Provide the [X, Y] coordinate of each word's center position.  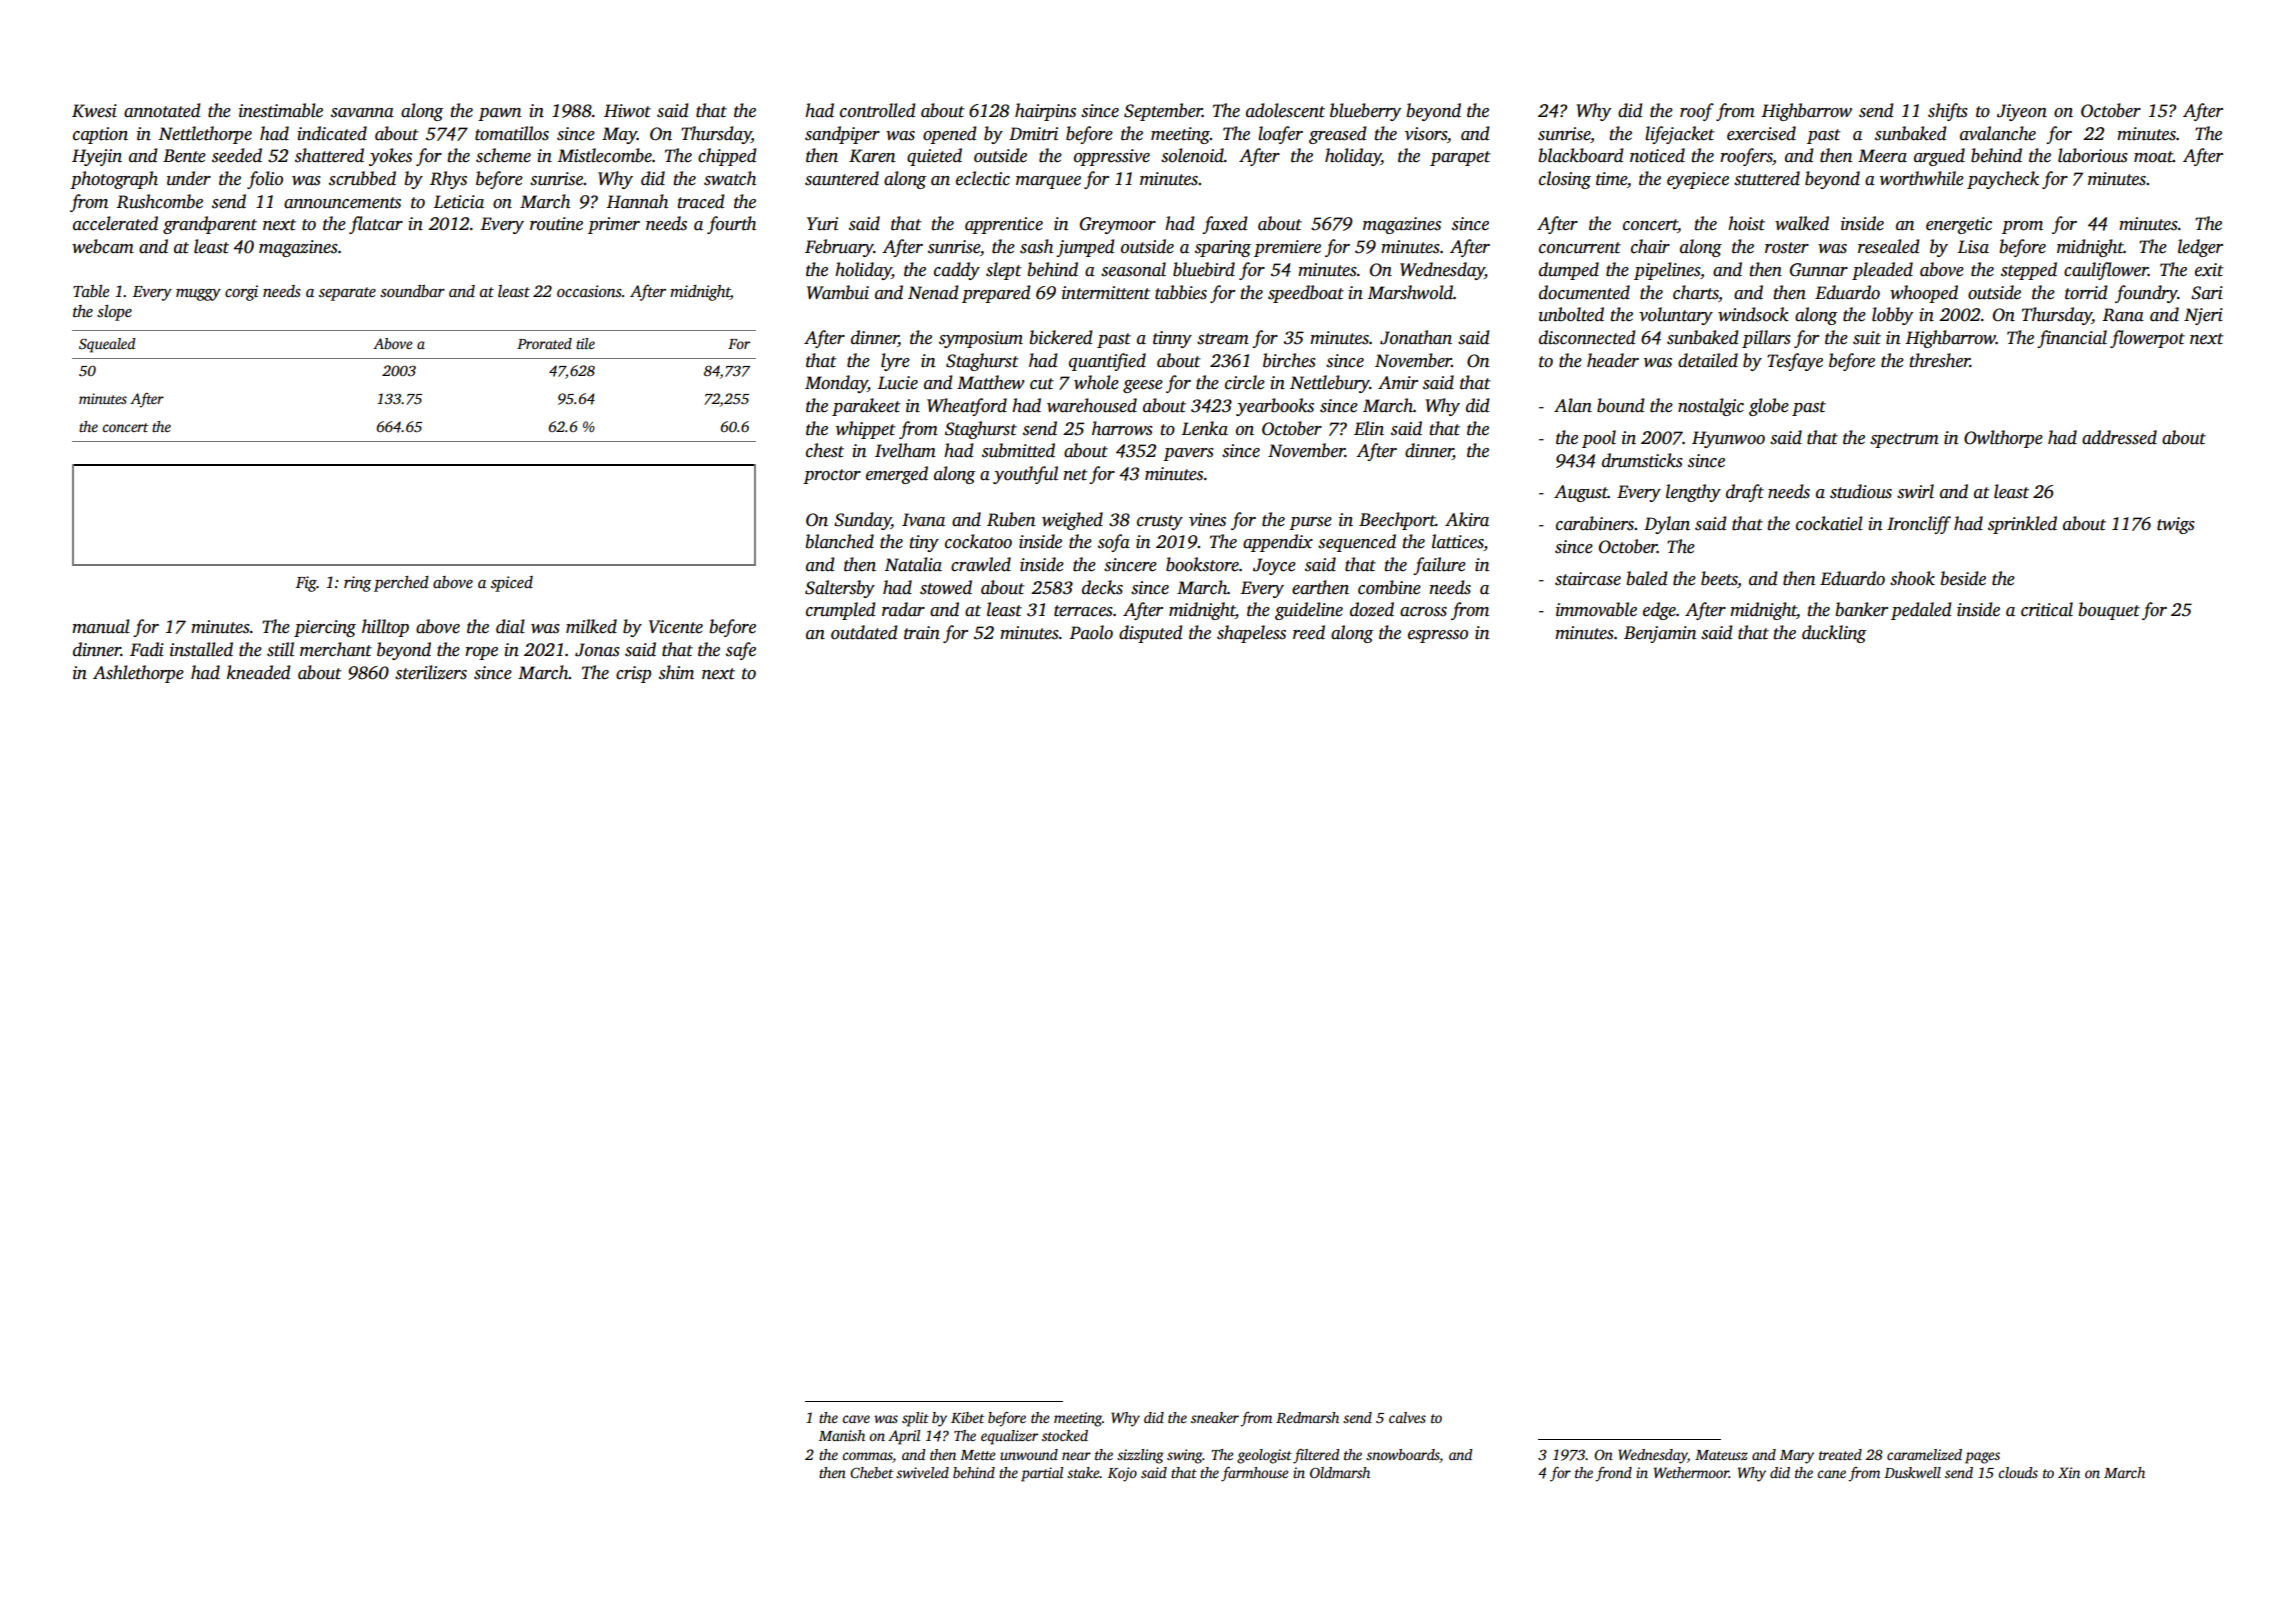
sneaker [1215, 1417]
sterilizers [431, 672]
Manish [842, 1435]
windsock [1753, 314]
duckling [1834, 634]
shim [676, 672]
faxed [1225, 225]
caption [100, 135]
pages [1982, 1458]
